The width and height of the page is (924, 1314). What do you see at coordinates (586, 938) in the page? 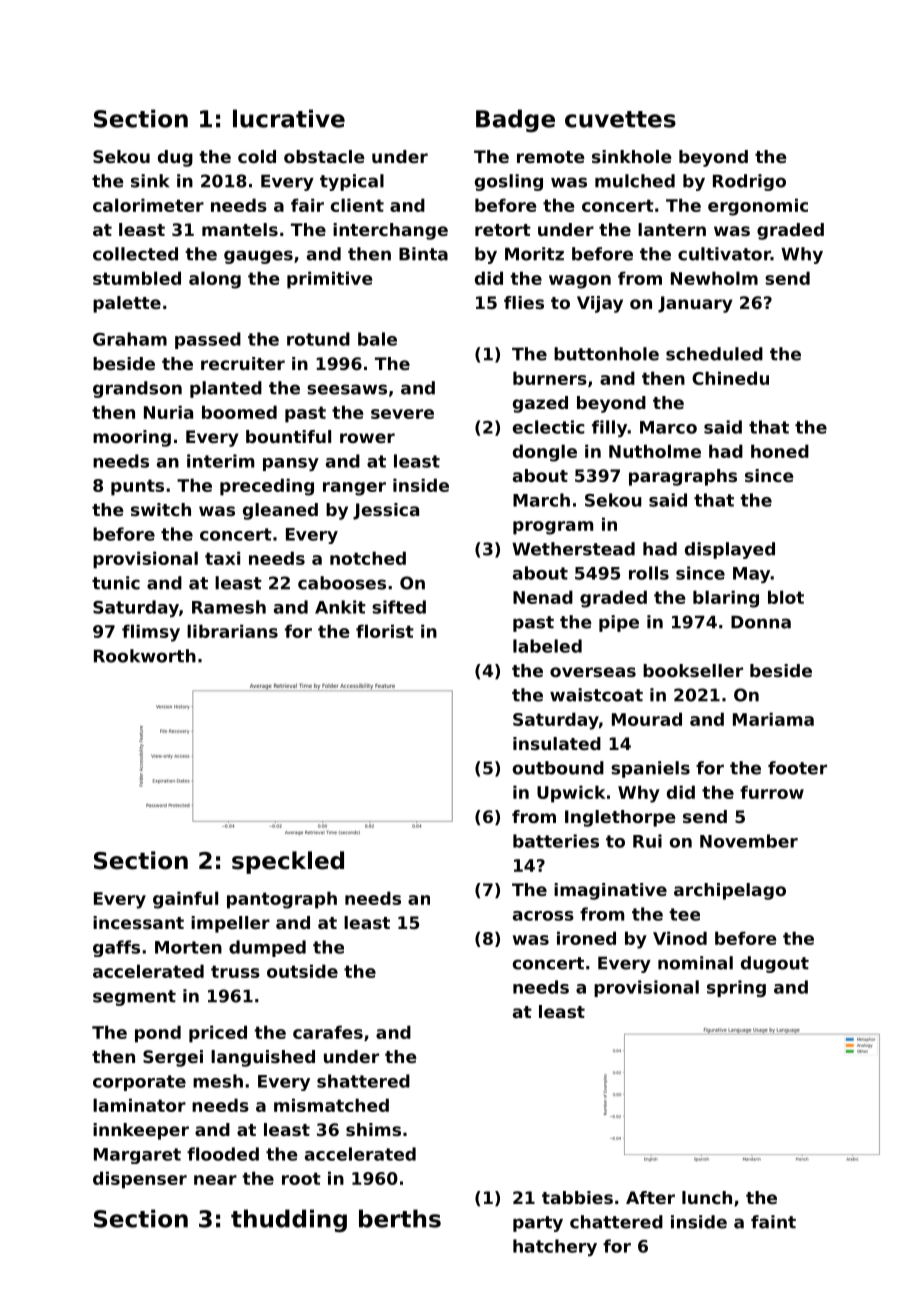
I see `ironed` at bounding box center [586, 938].
